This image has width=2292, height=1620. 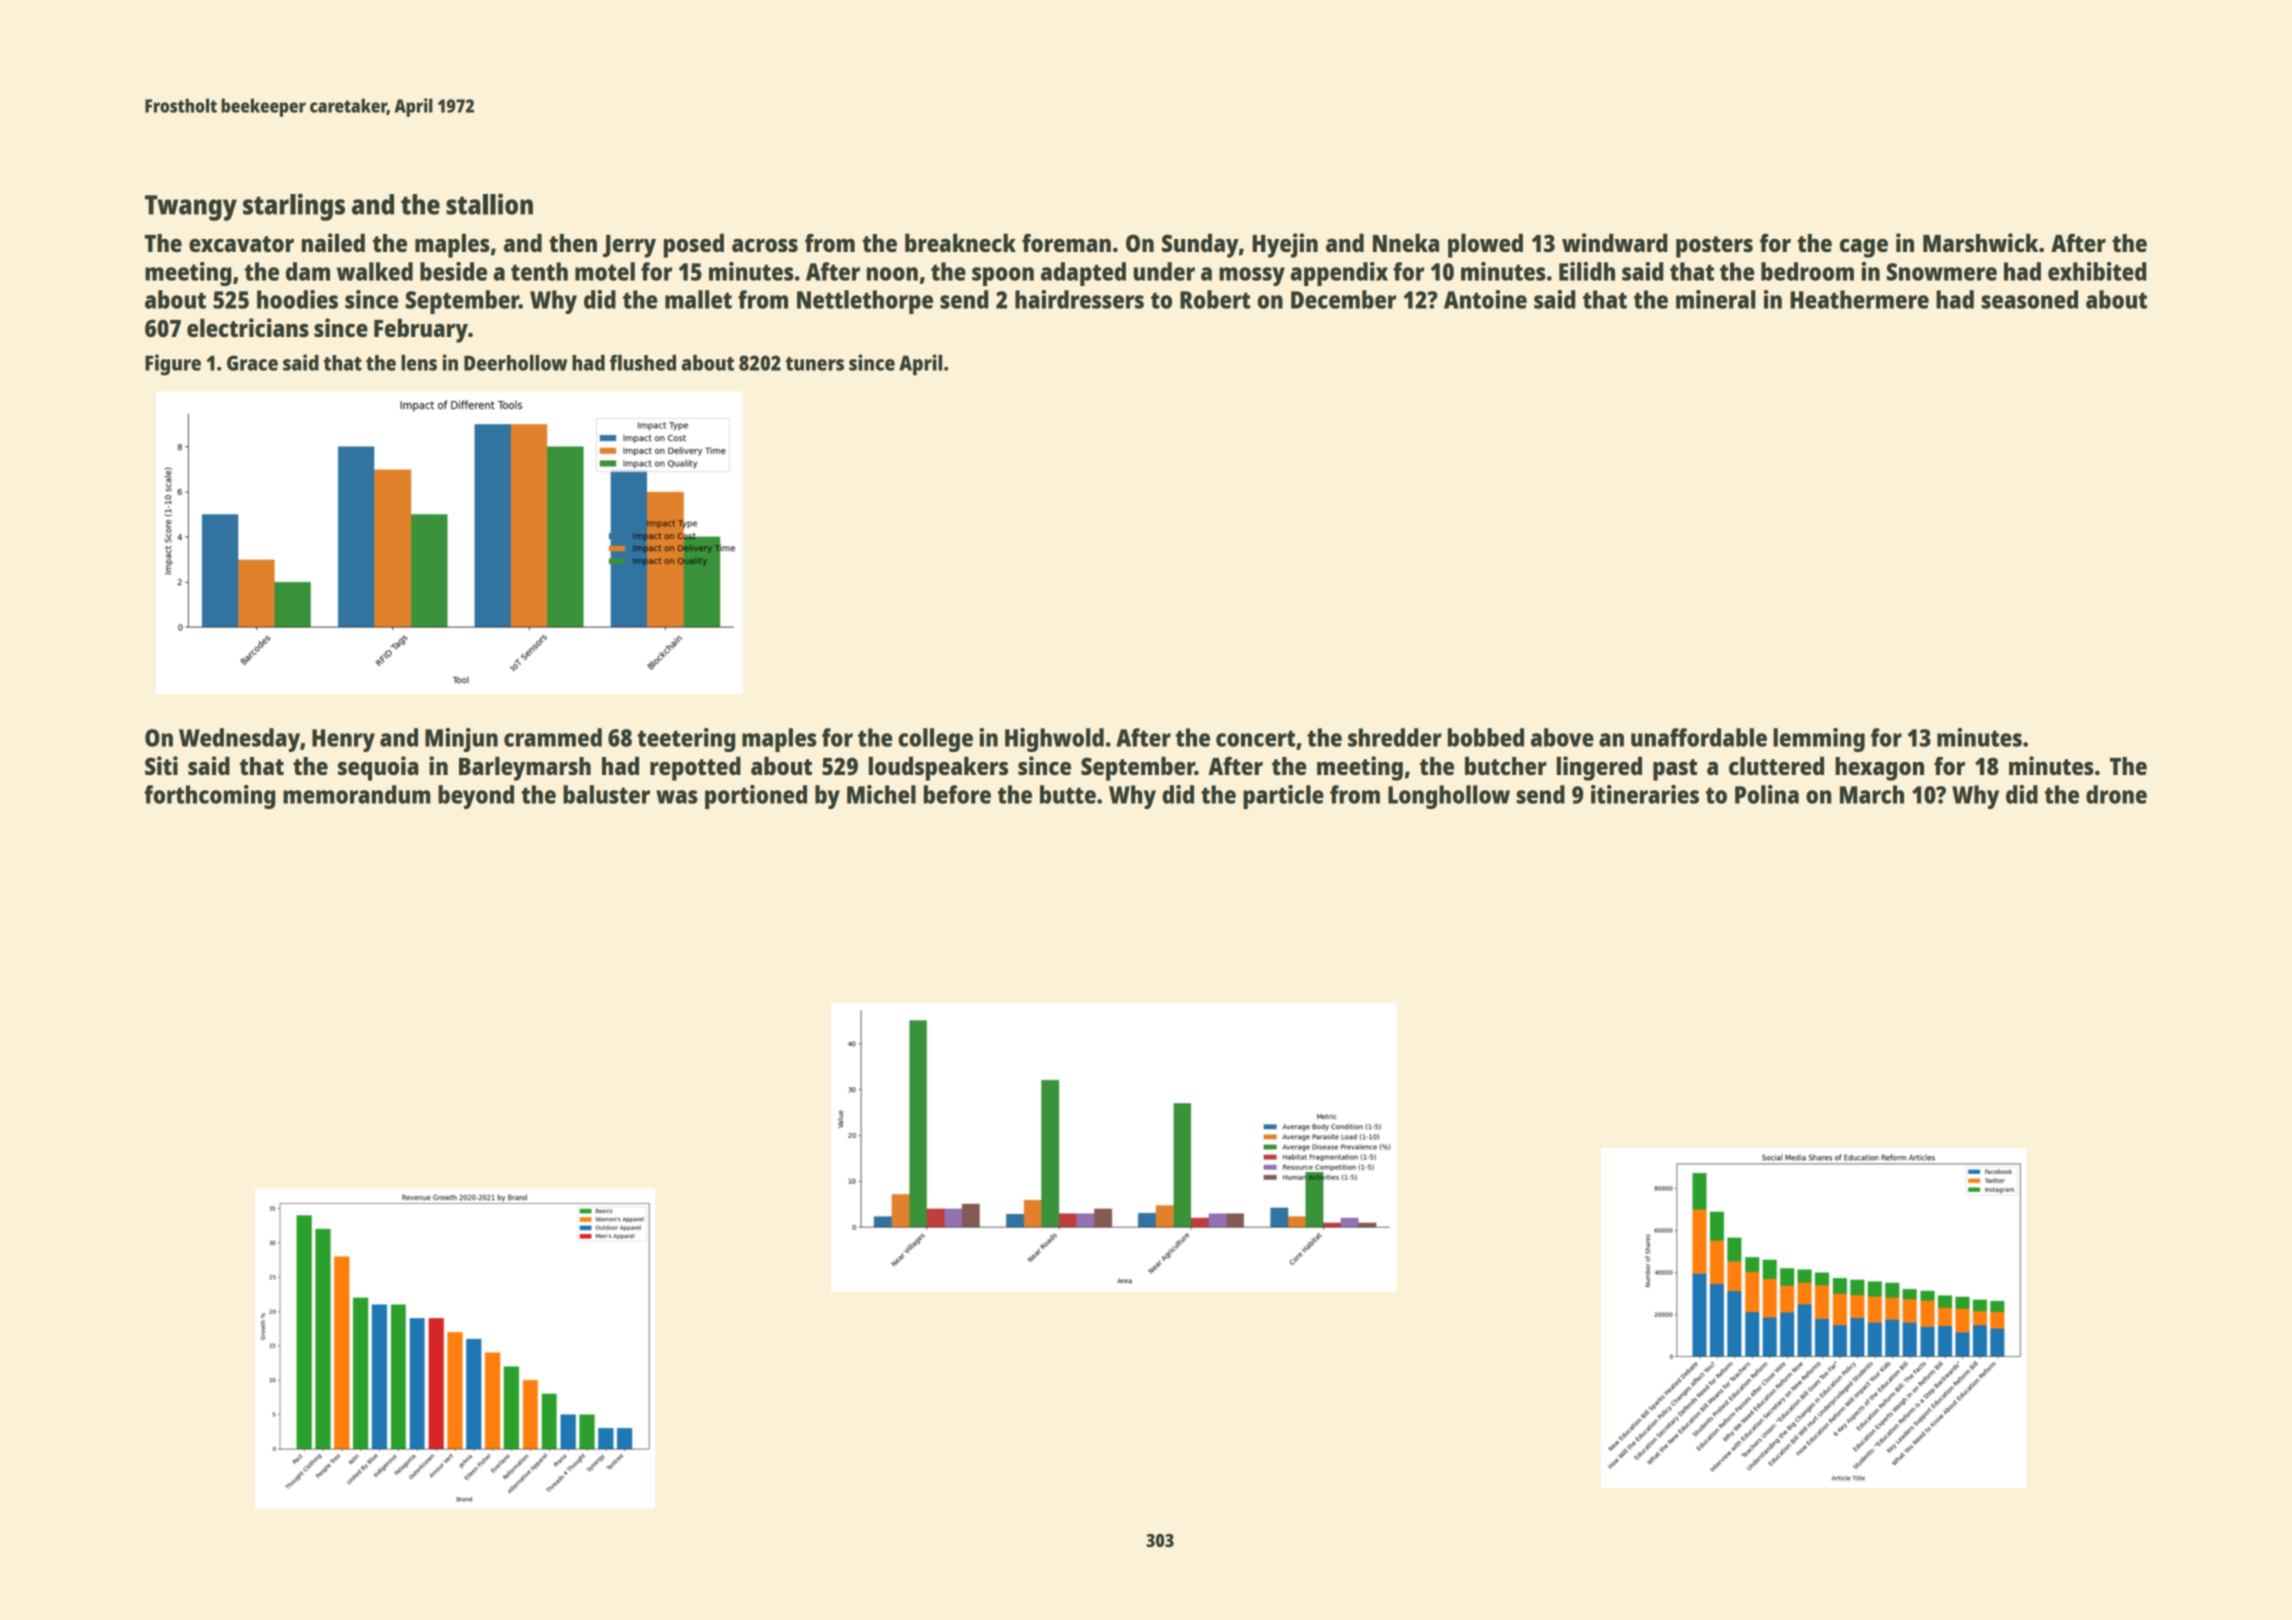 I want to click on Robert, so click(x=1215, y=299).
